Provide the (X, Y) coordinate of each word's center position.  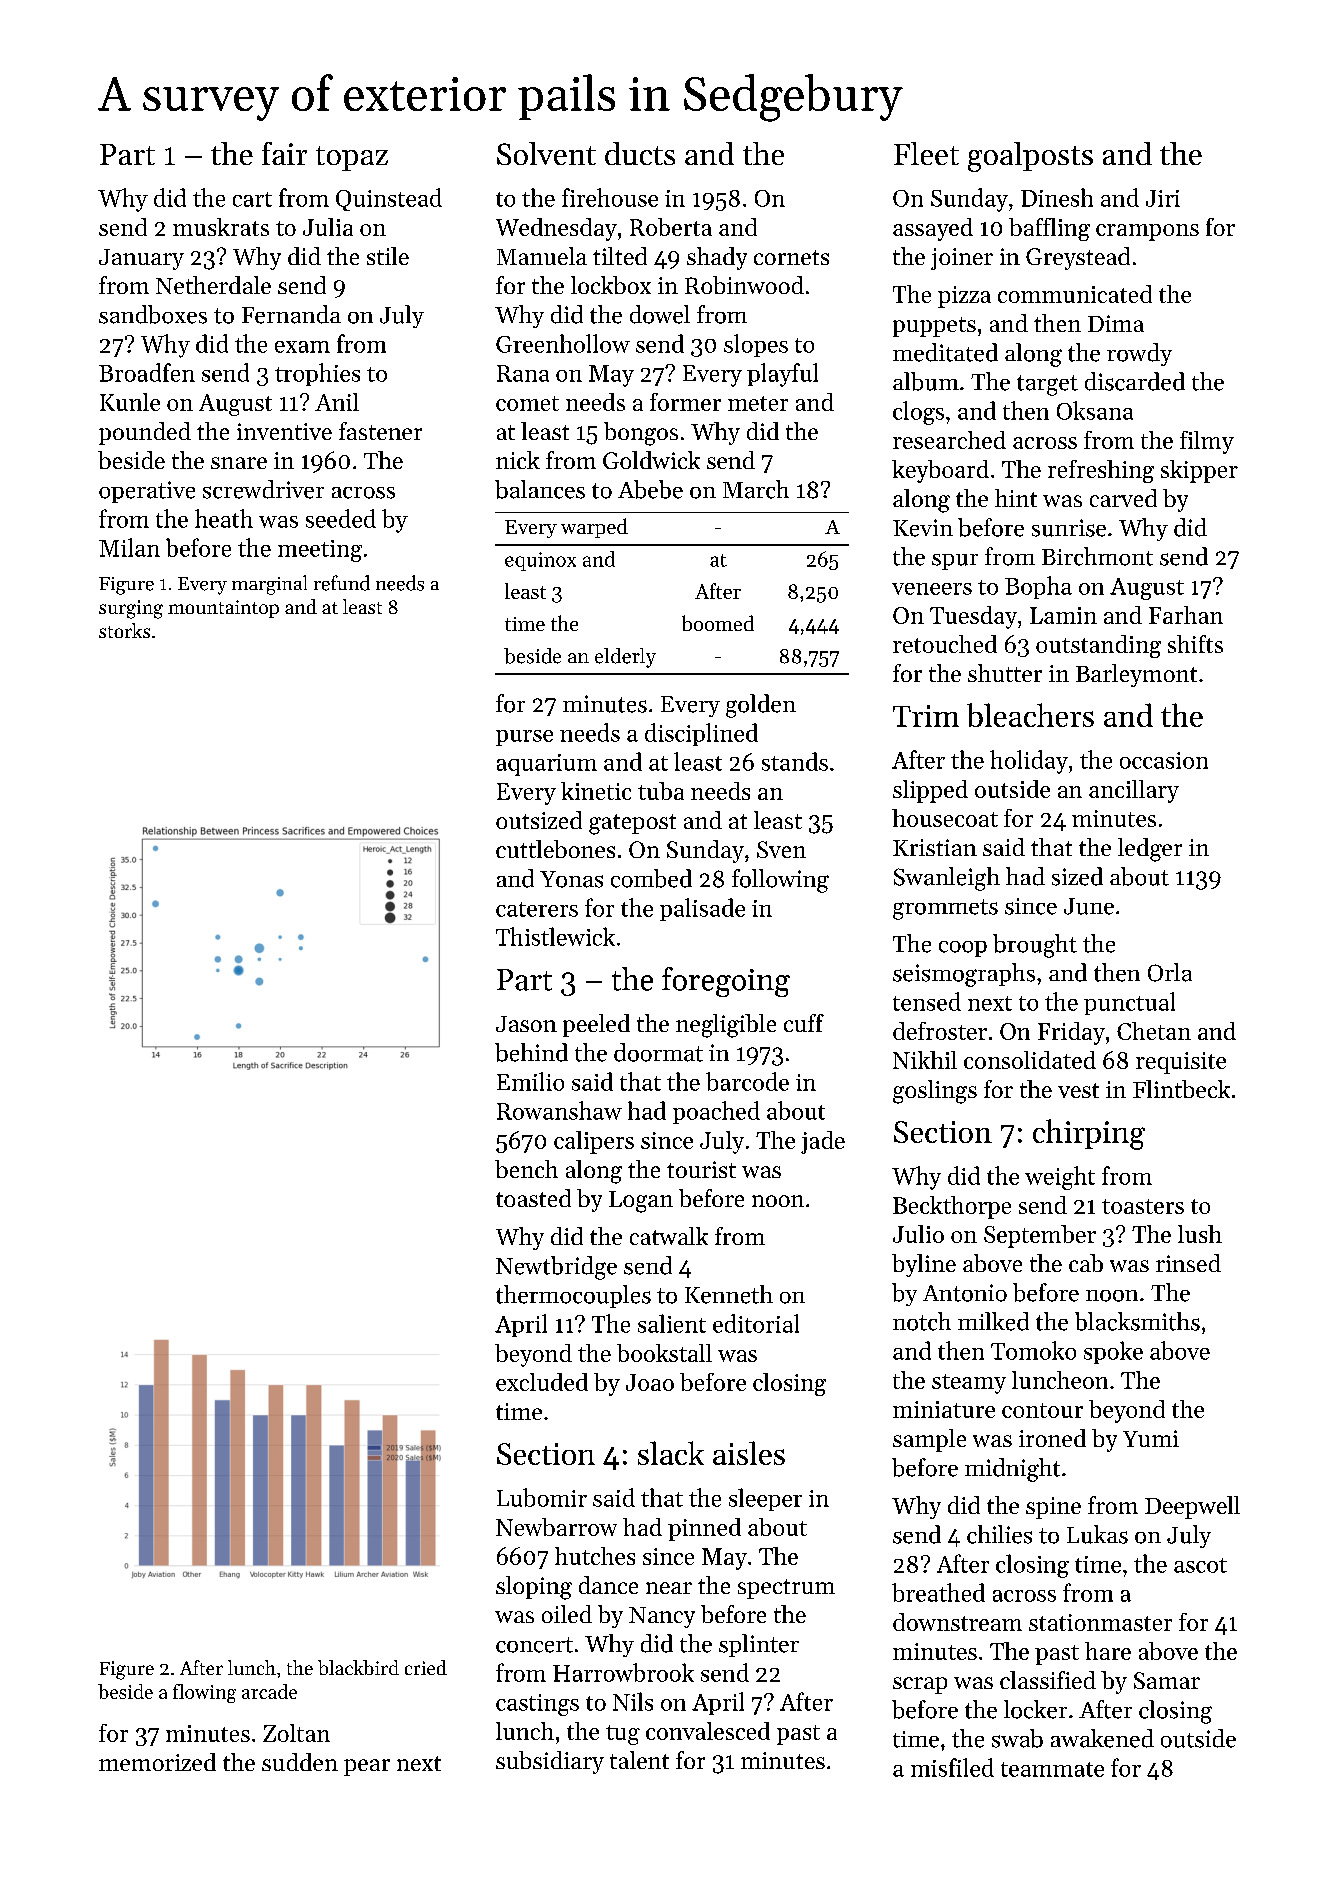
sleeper (765, 1499)
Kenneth (729, 1294)
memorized (157, 1762)
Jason (526, 1024)
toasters (1143, 1206)
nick (518, 460)
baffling (1049, 229)
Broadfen (147, 372)
